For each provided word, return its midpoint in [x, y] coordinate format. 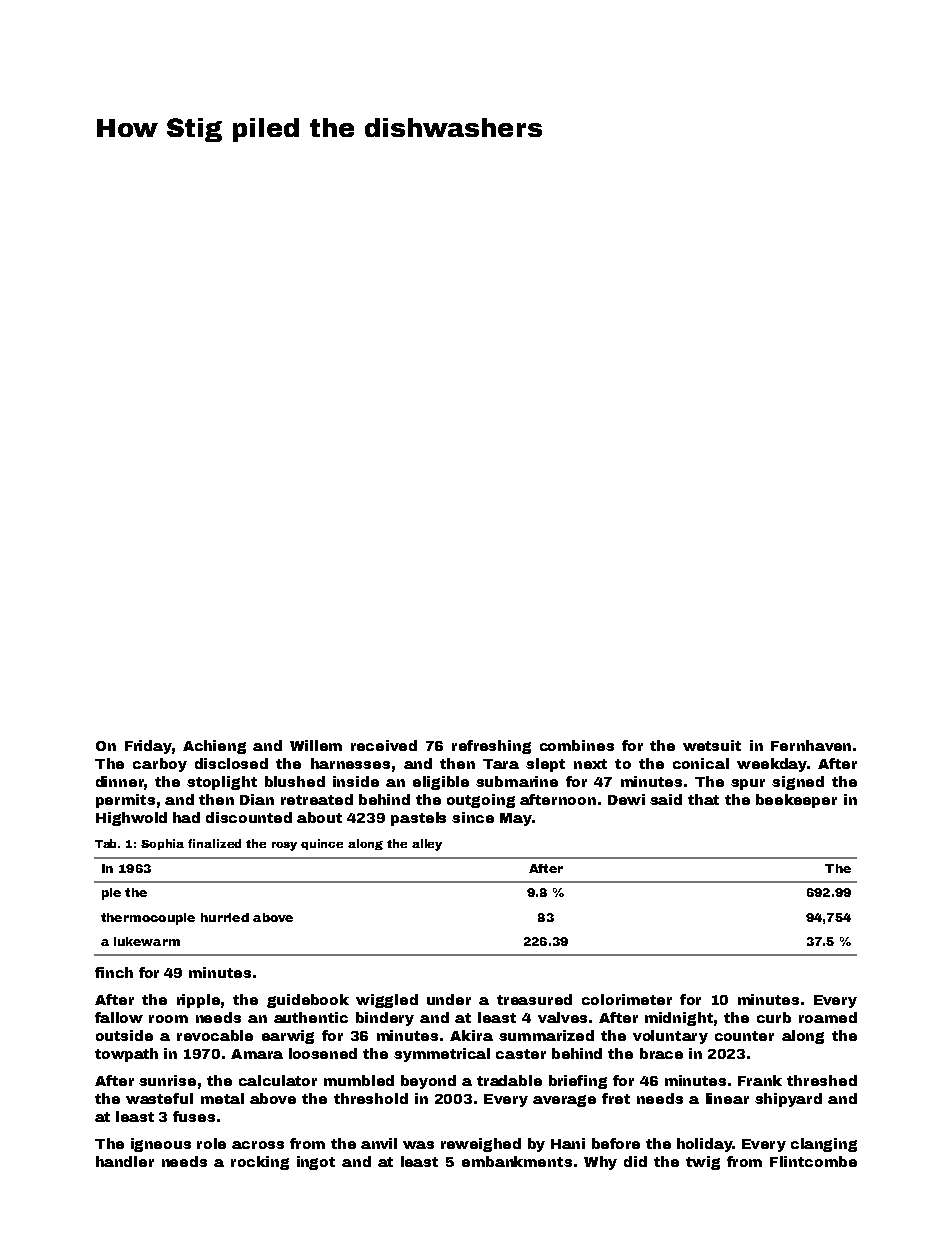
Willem [316, 745]
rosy [284, 846]
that [703, 799]
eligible [441, 783]
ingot [316, 1163]
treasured [534, 999]
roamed [828, 1017]
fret [616, 1098]
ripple [198, 1001]
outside [124, 1035]
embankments [517, 1161]
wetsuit [712, 745]
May [516, 819]
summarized [546, 1035]
